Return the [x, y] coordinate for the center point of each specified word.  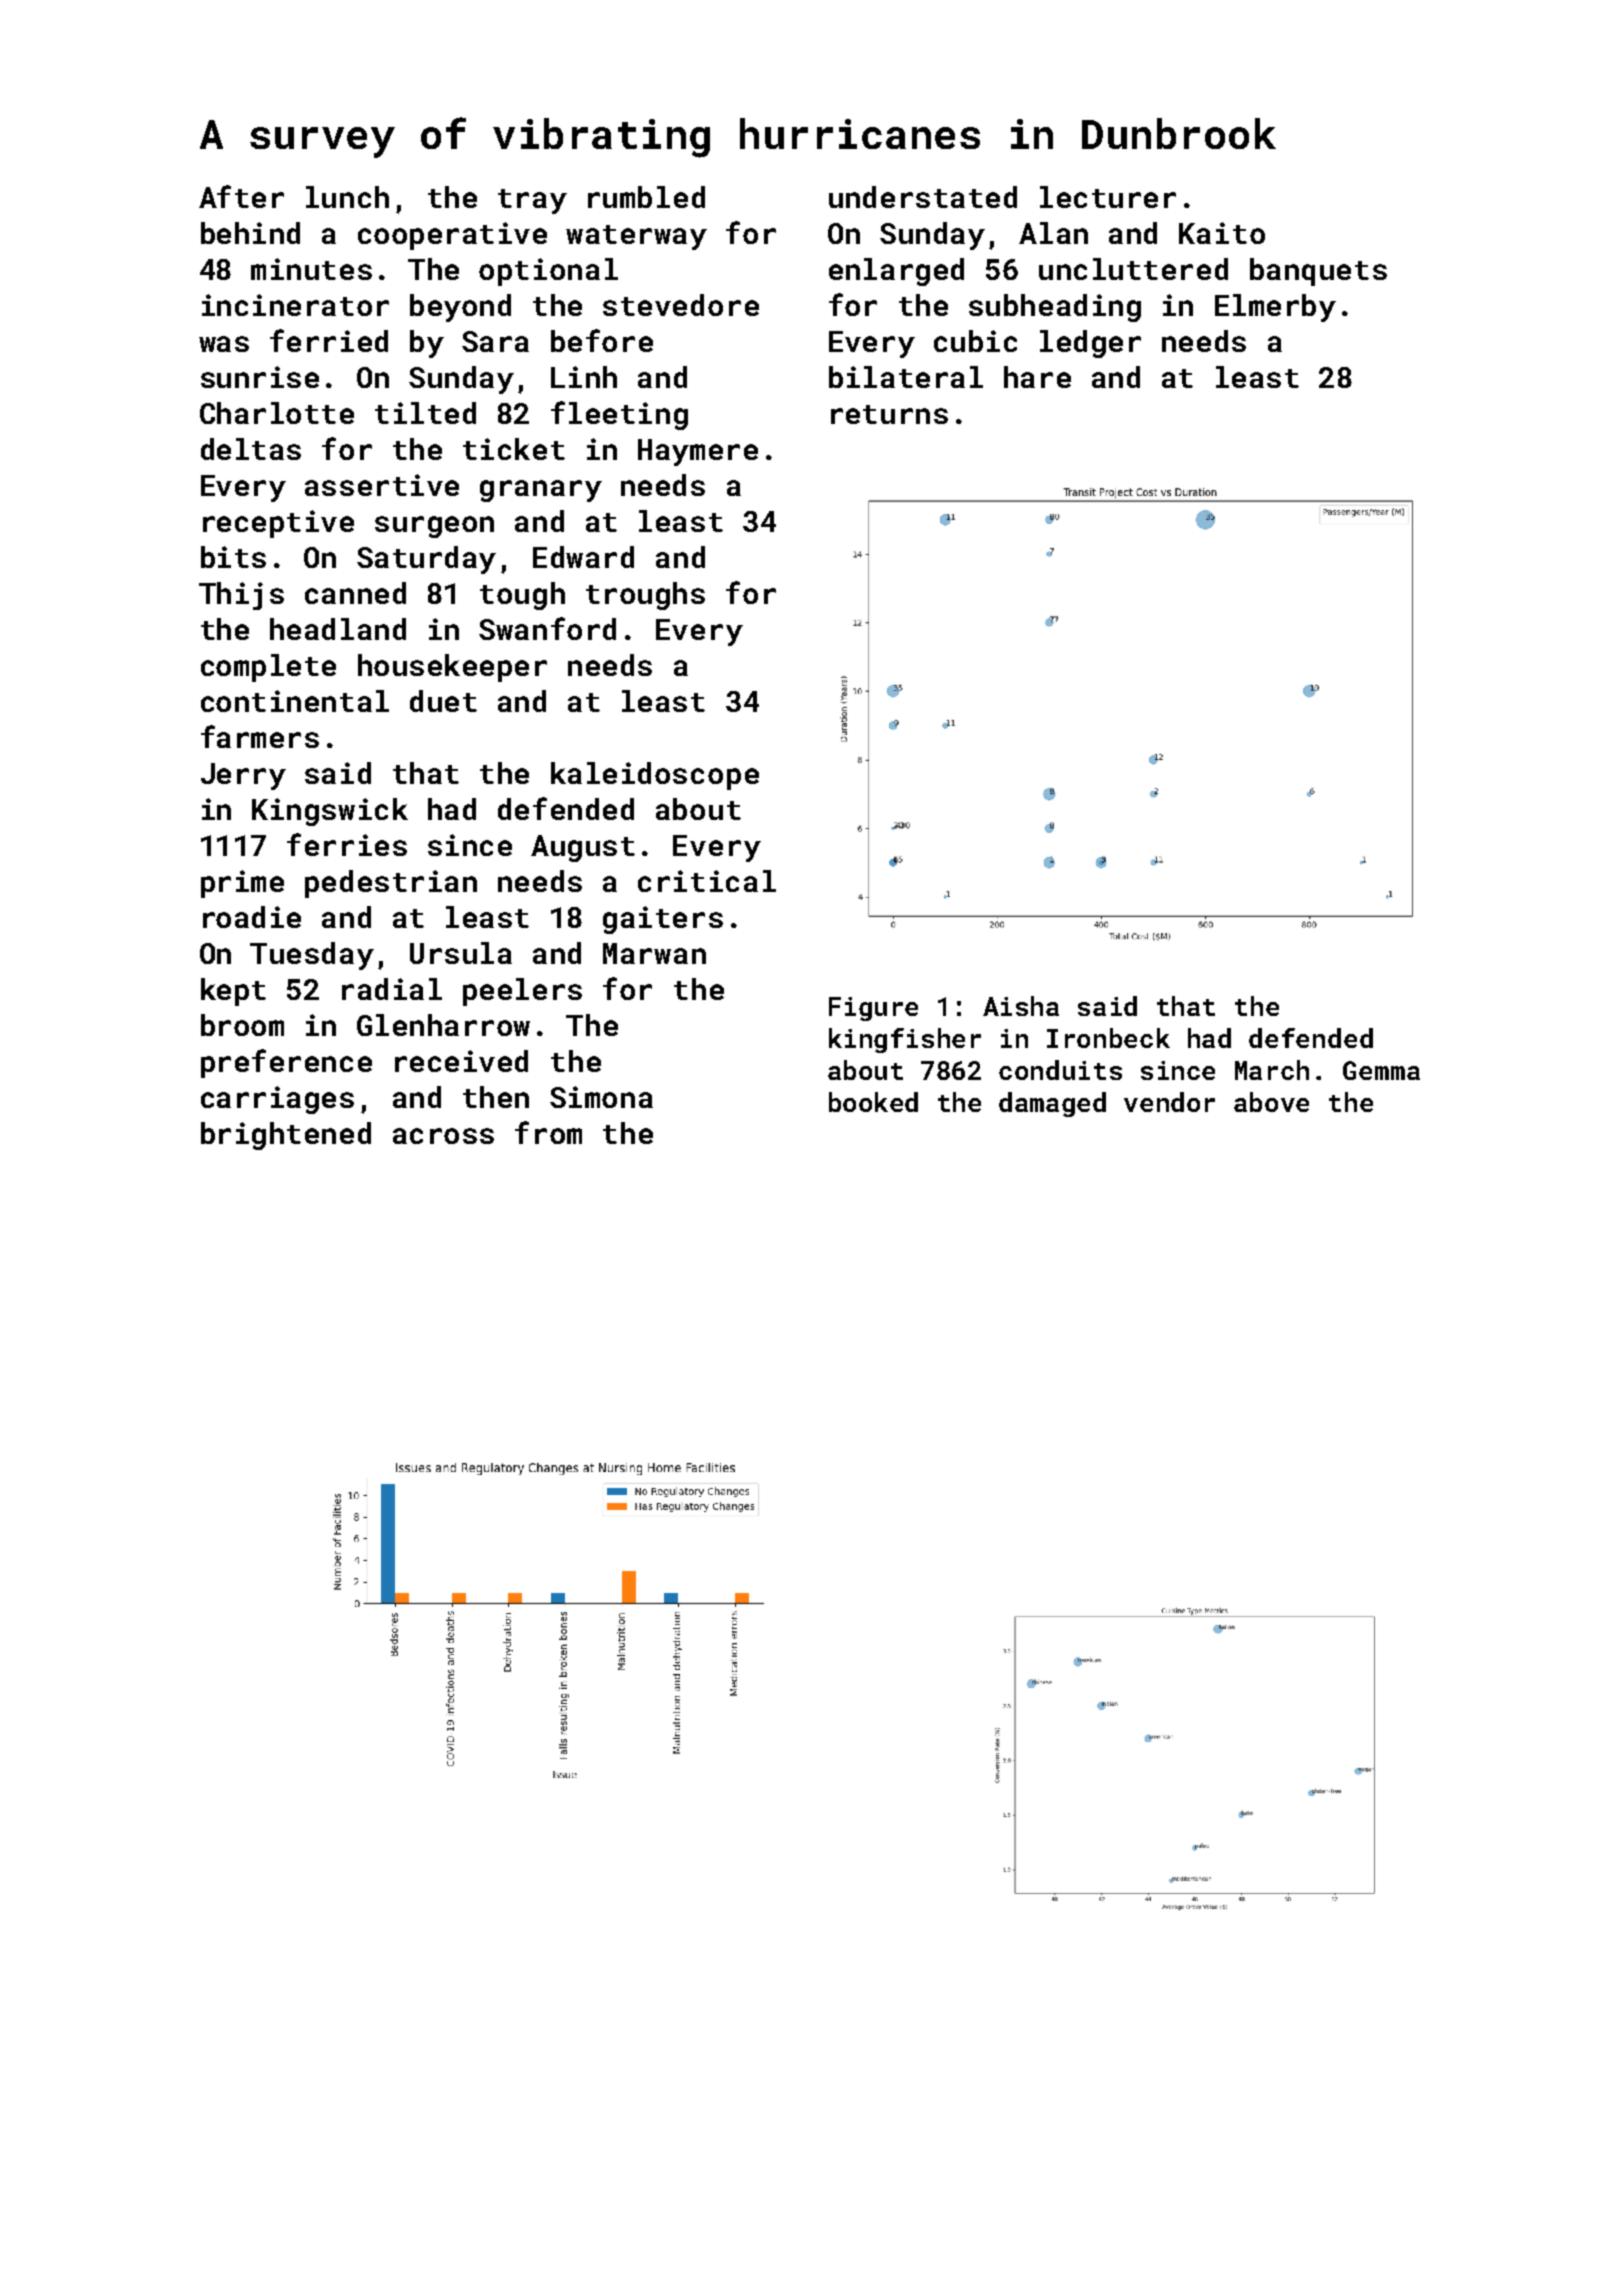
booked [873, 1102]
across [443, 1136]
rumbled [646, 197]
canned [355, 593]
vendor [1169, 1102]
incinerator [295, 305]
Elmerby [1275, 308]
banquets [1318, 272]
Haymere [698, 452]
